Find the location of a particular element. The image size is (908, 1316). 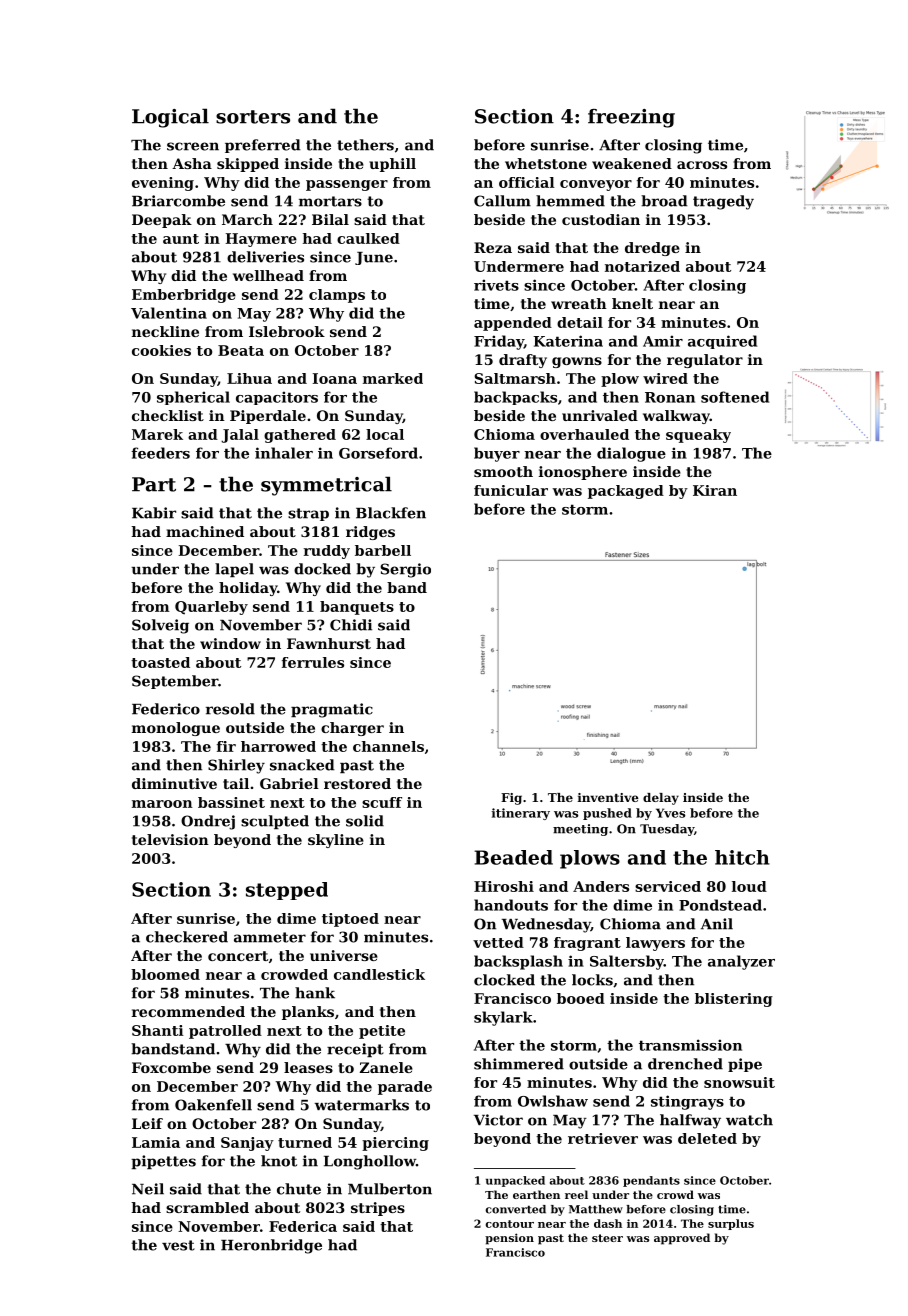

diminutive is located at coordinates (174, 783).
